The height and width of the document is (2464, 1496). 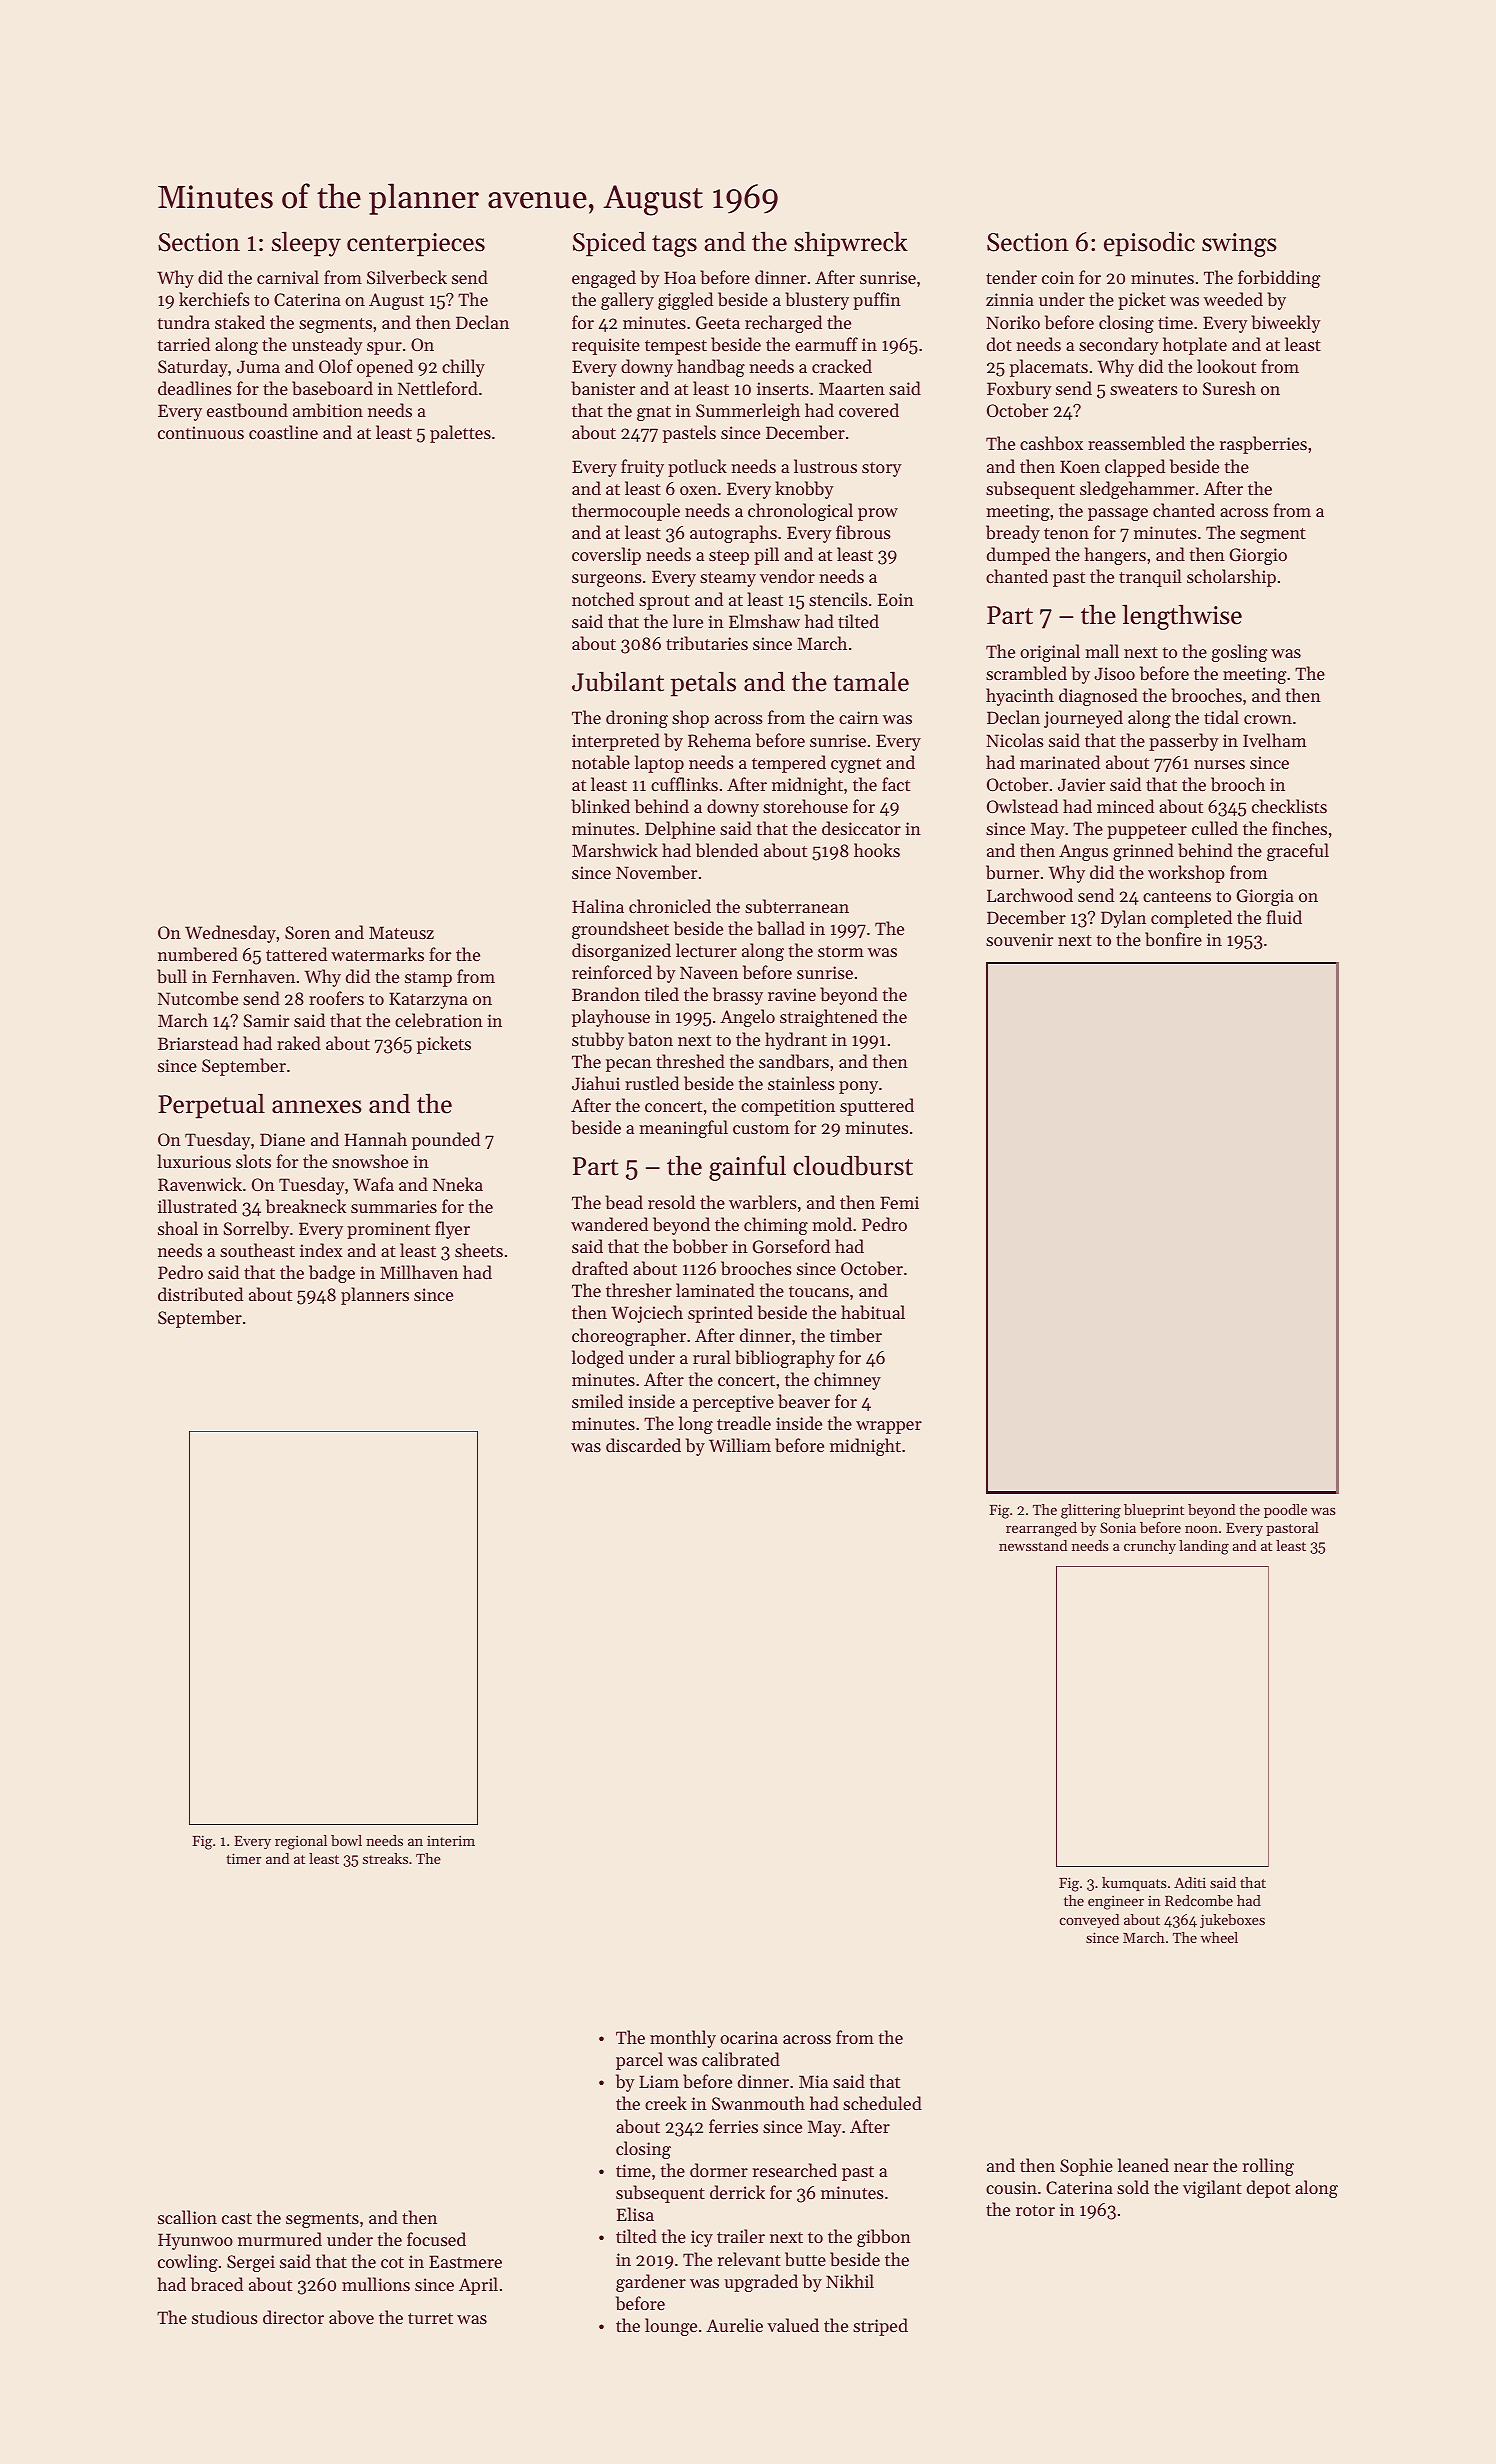 I want to click on interim, so click(x=451, y=1840).
